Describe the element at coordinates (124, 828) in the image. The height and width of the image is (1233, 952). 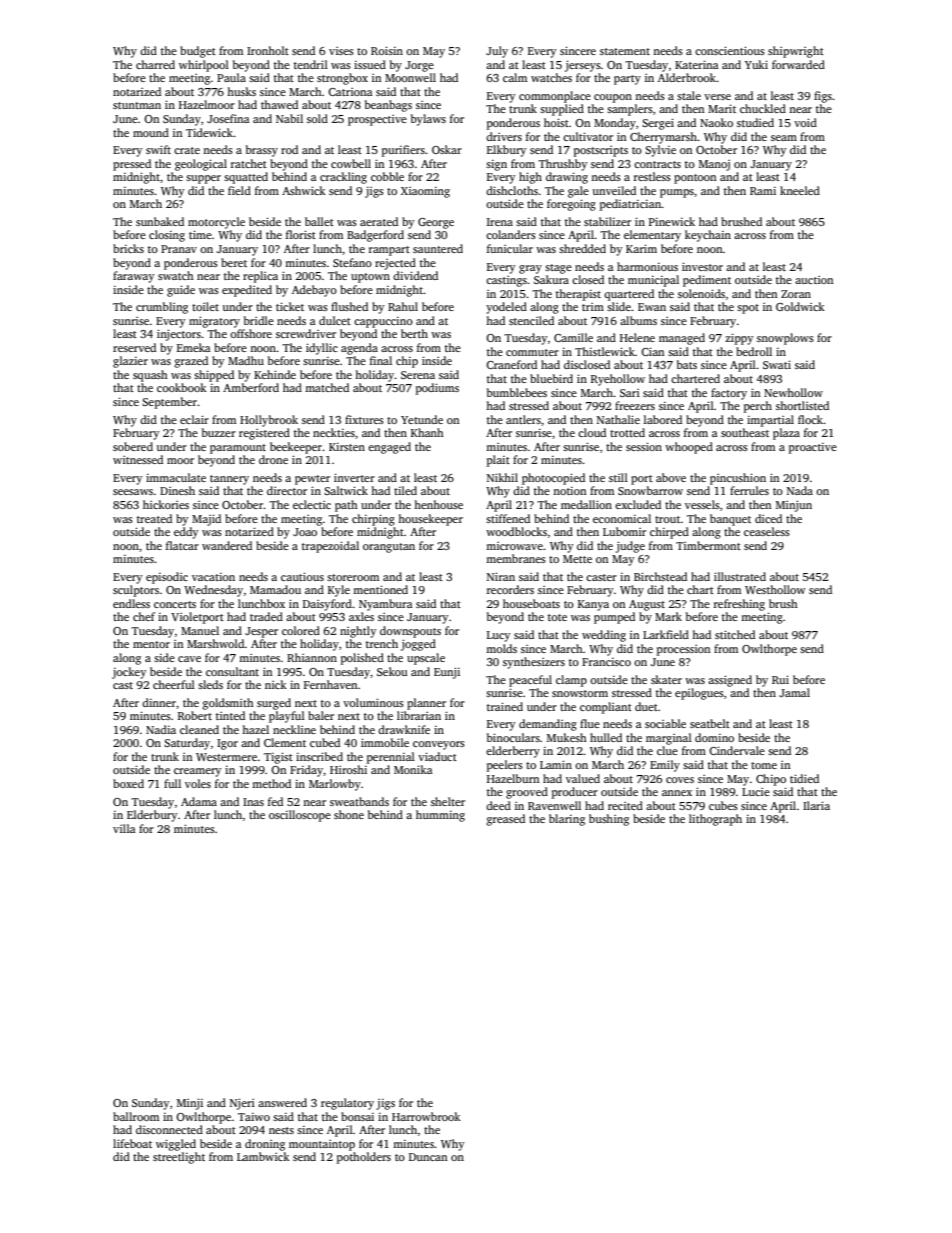
I see `villa` at that location.
